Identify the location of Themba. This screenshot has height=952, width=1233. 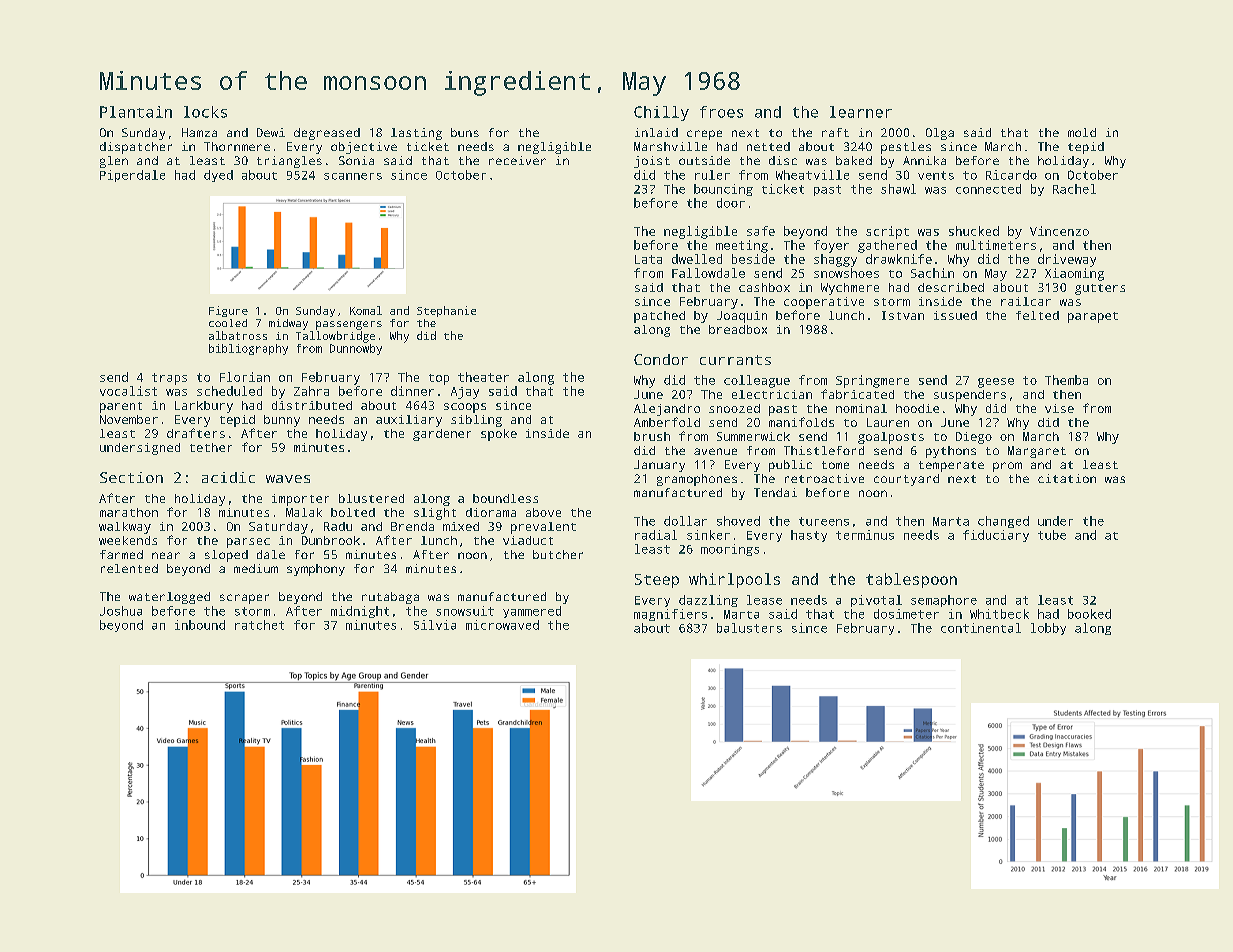
(1066, 380).
